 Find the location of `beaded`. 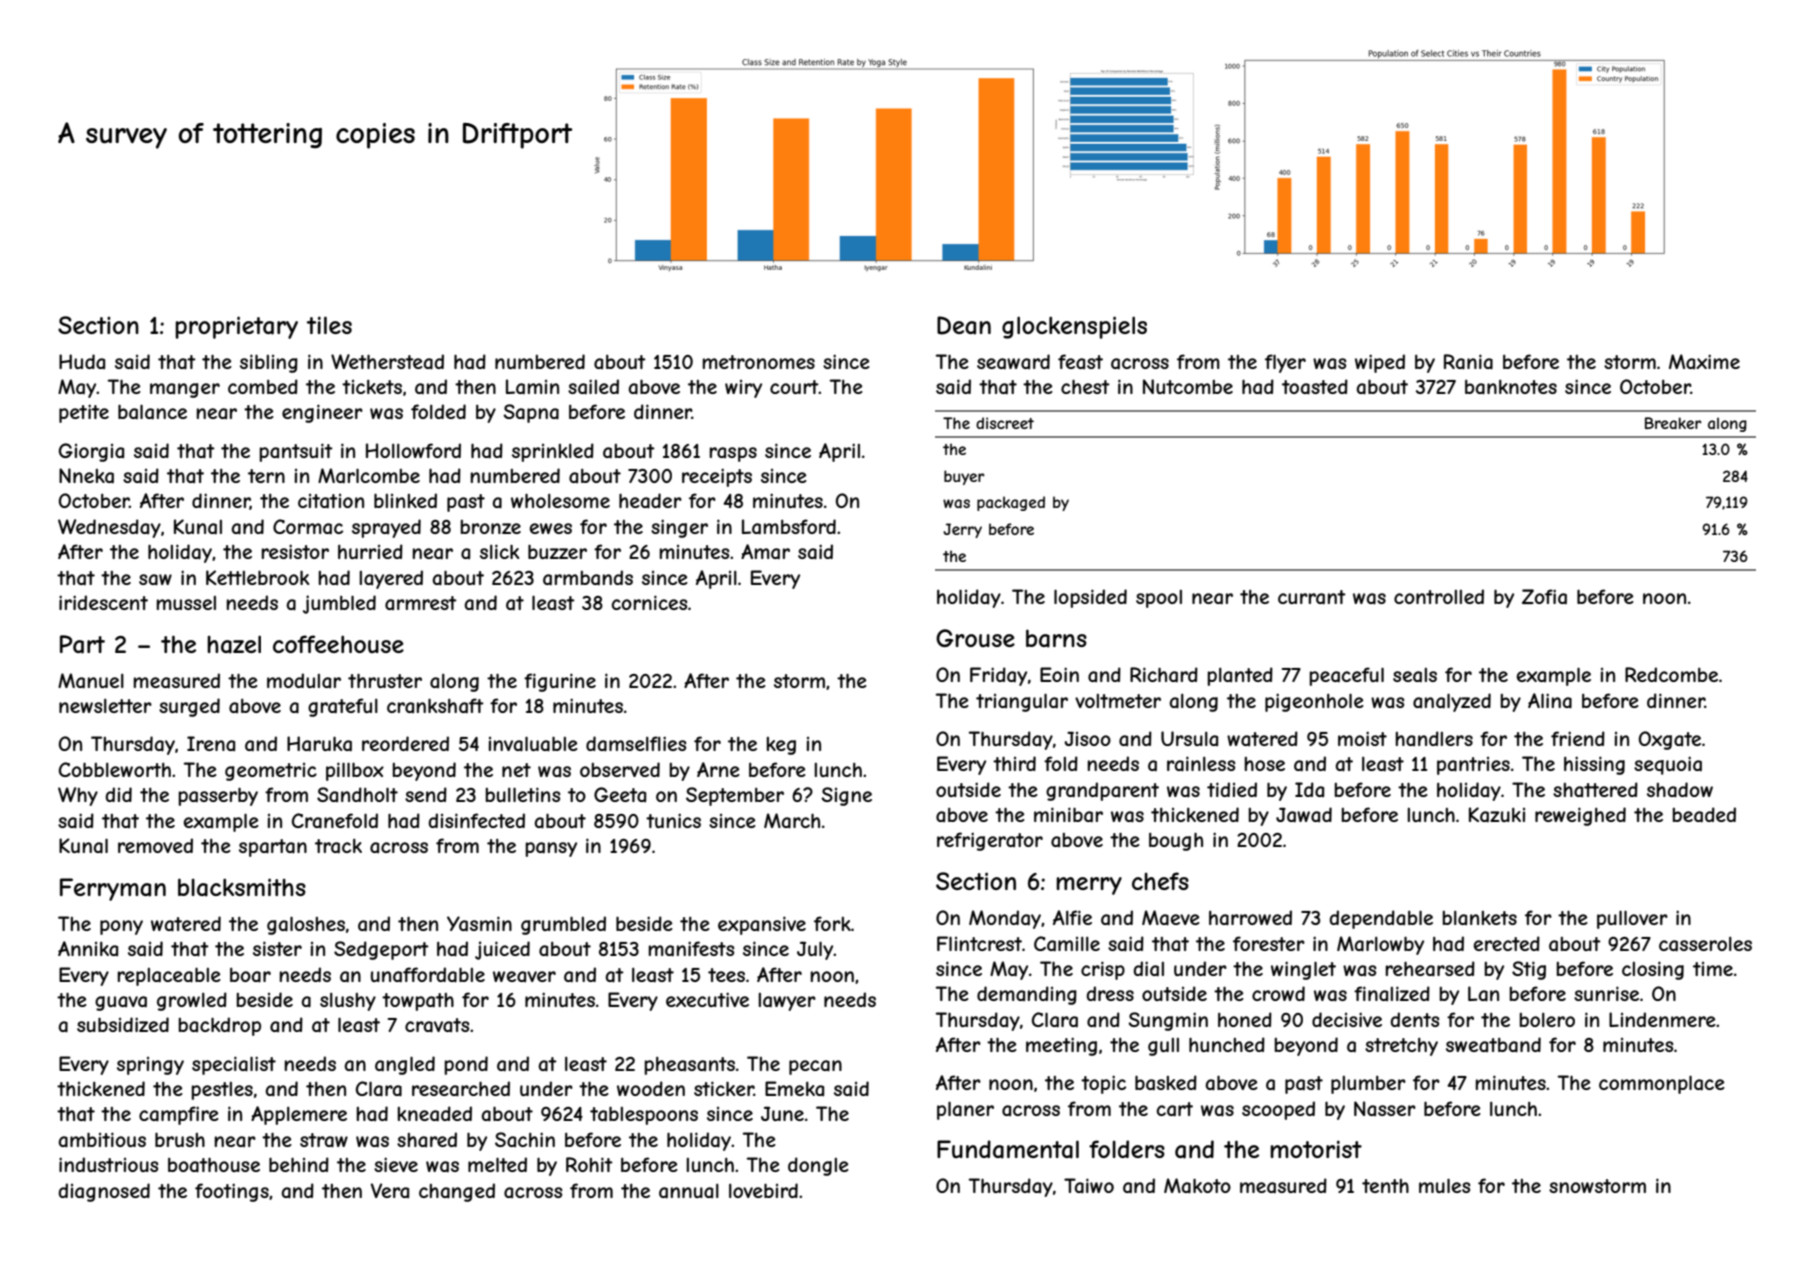

beaded is located at coordinates (1704, 815).
